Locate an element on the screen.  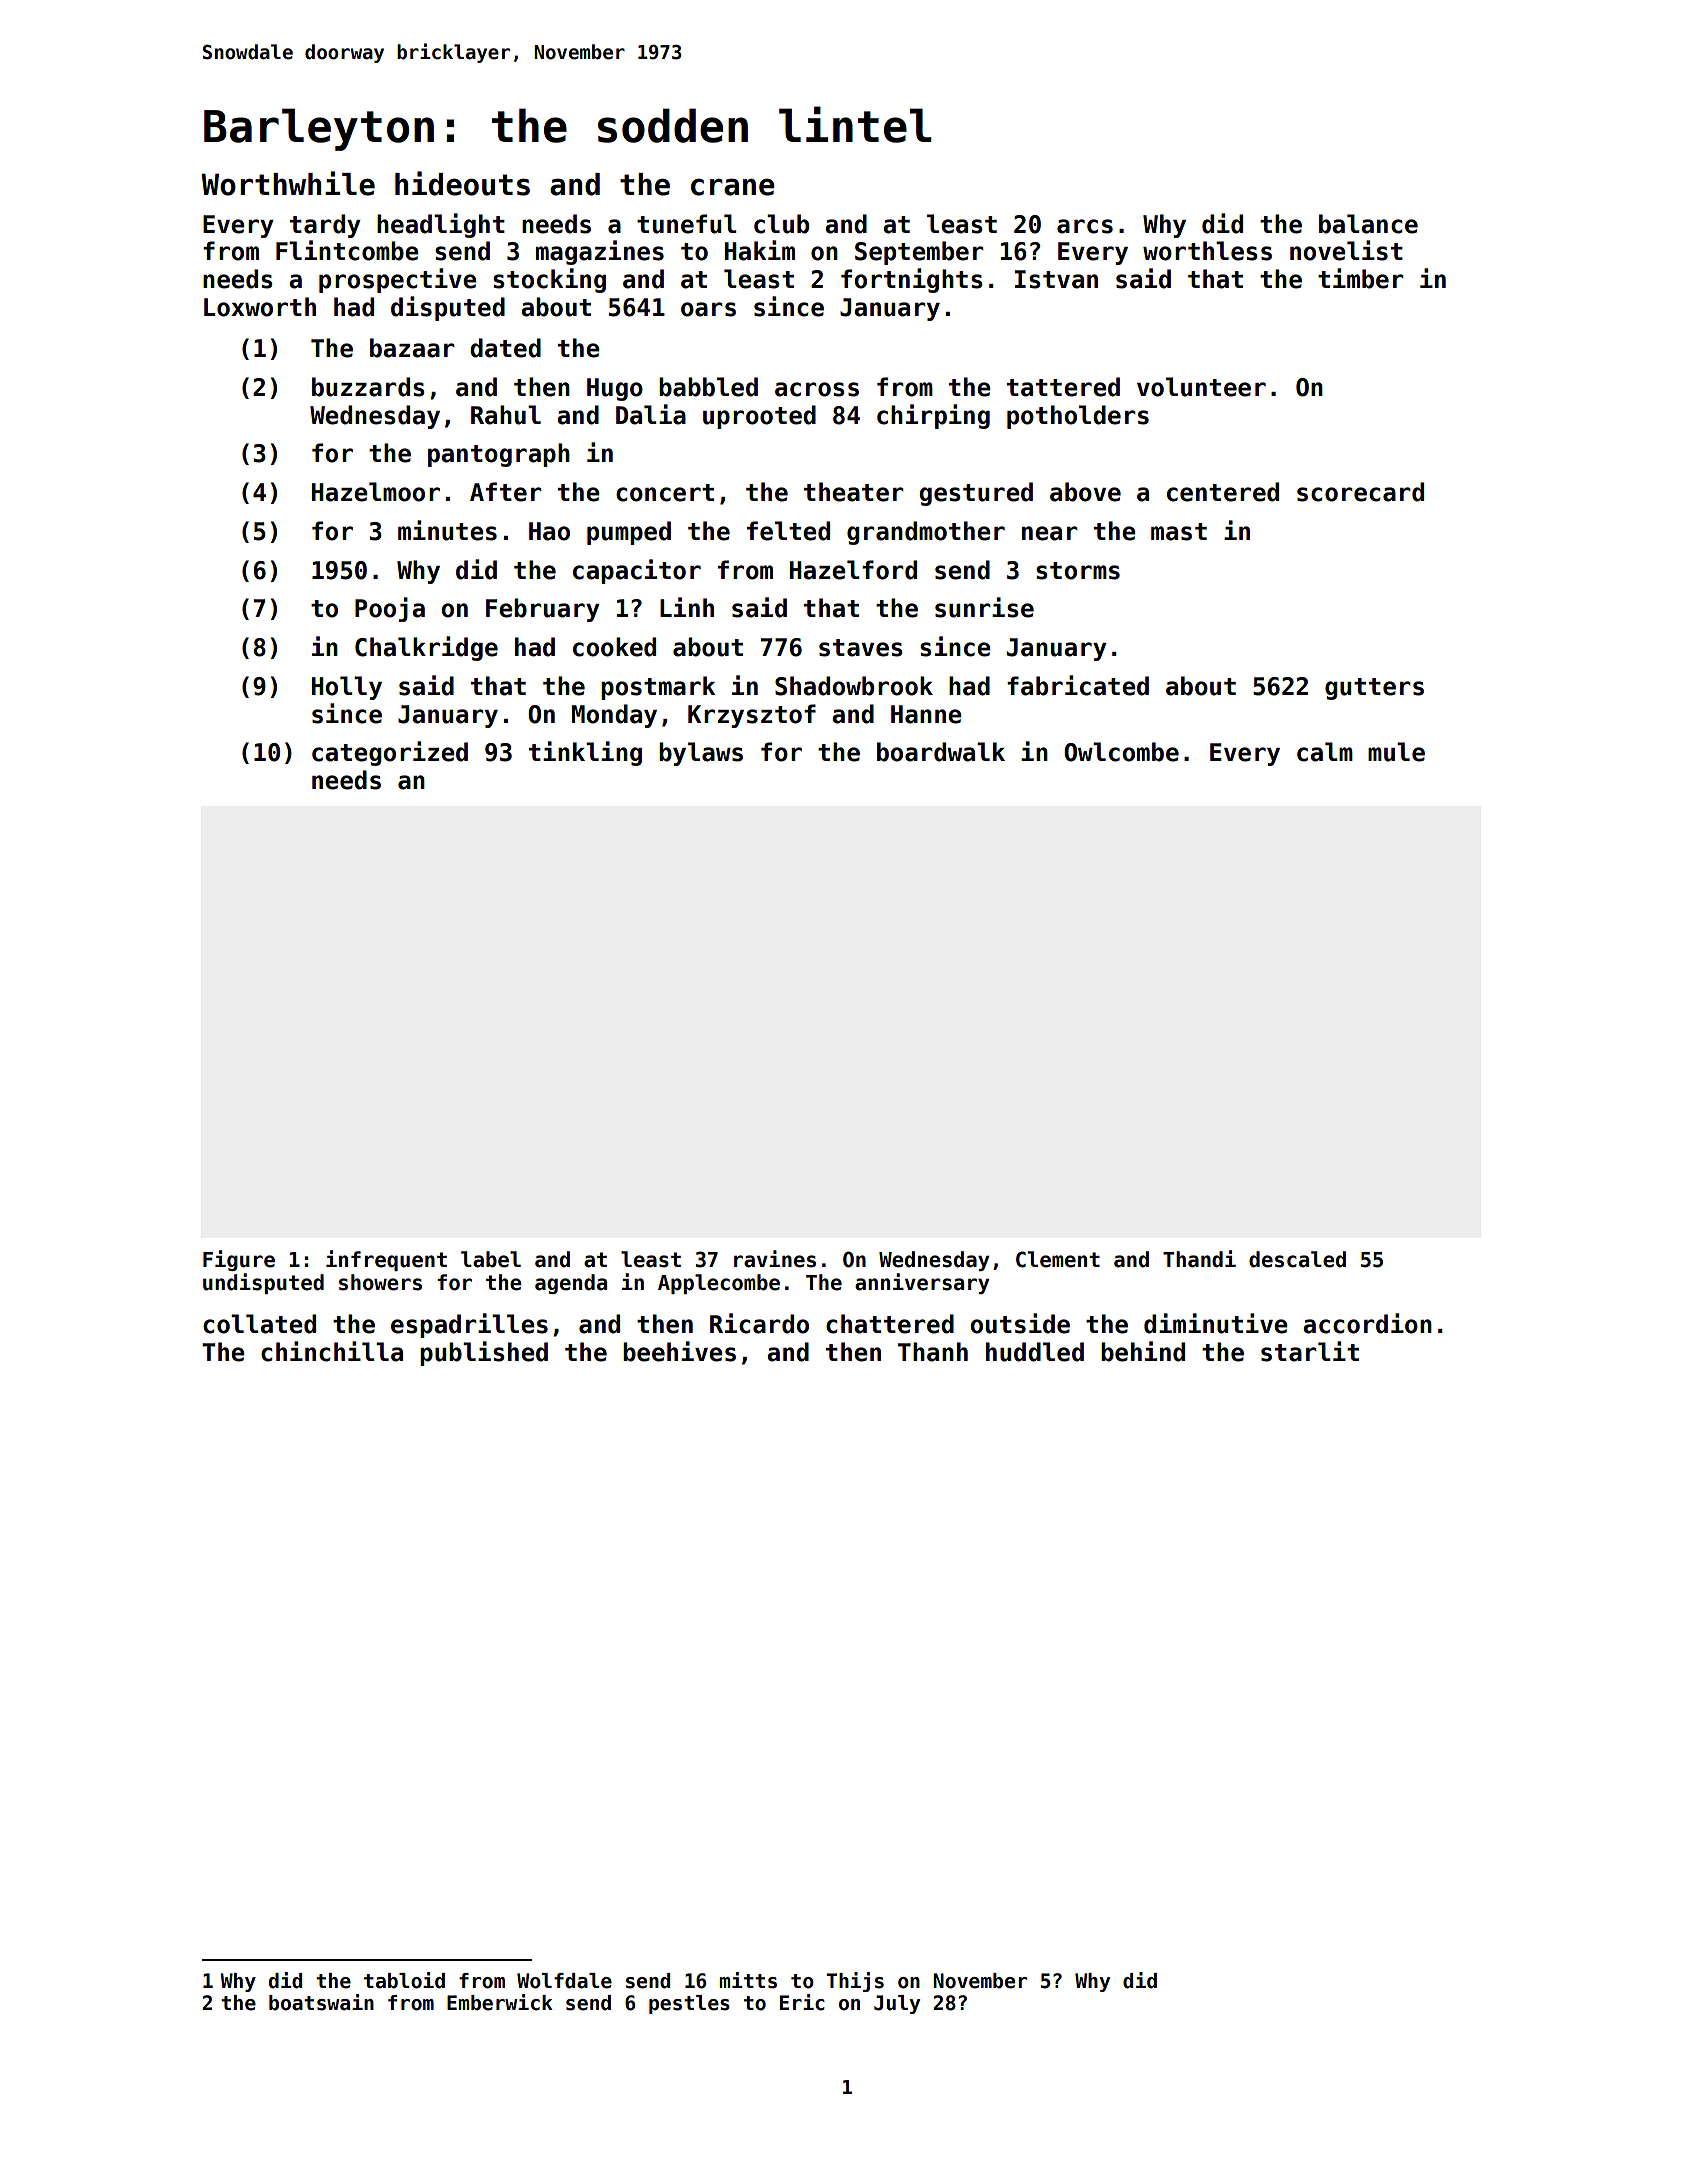
Worthwhile is located at coordinates (288, 183).
